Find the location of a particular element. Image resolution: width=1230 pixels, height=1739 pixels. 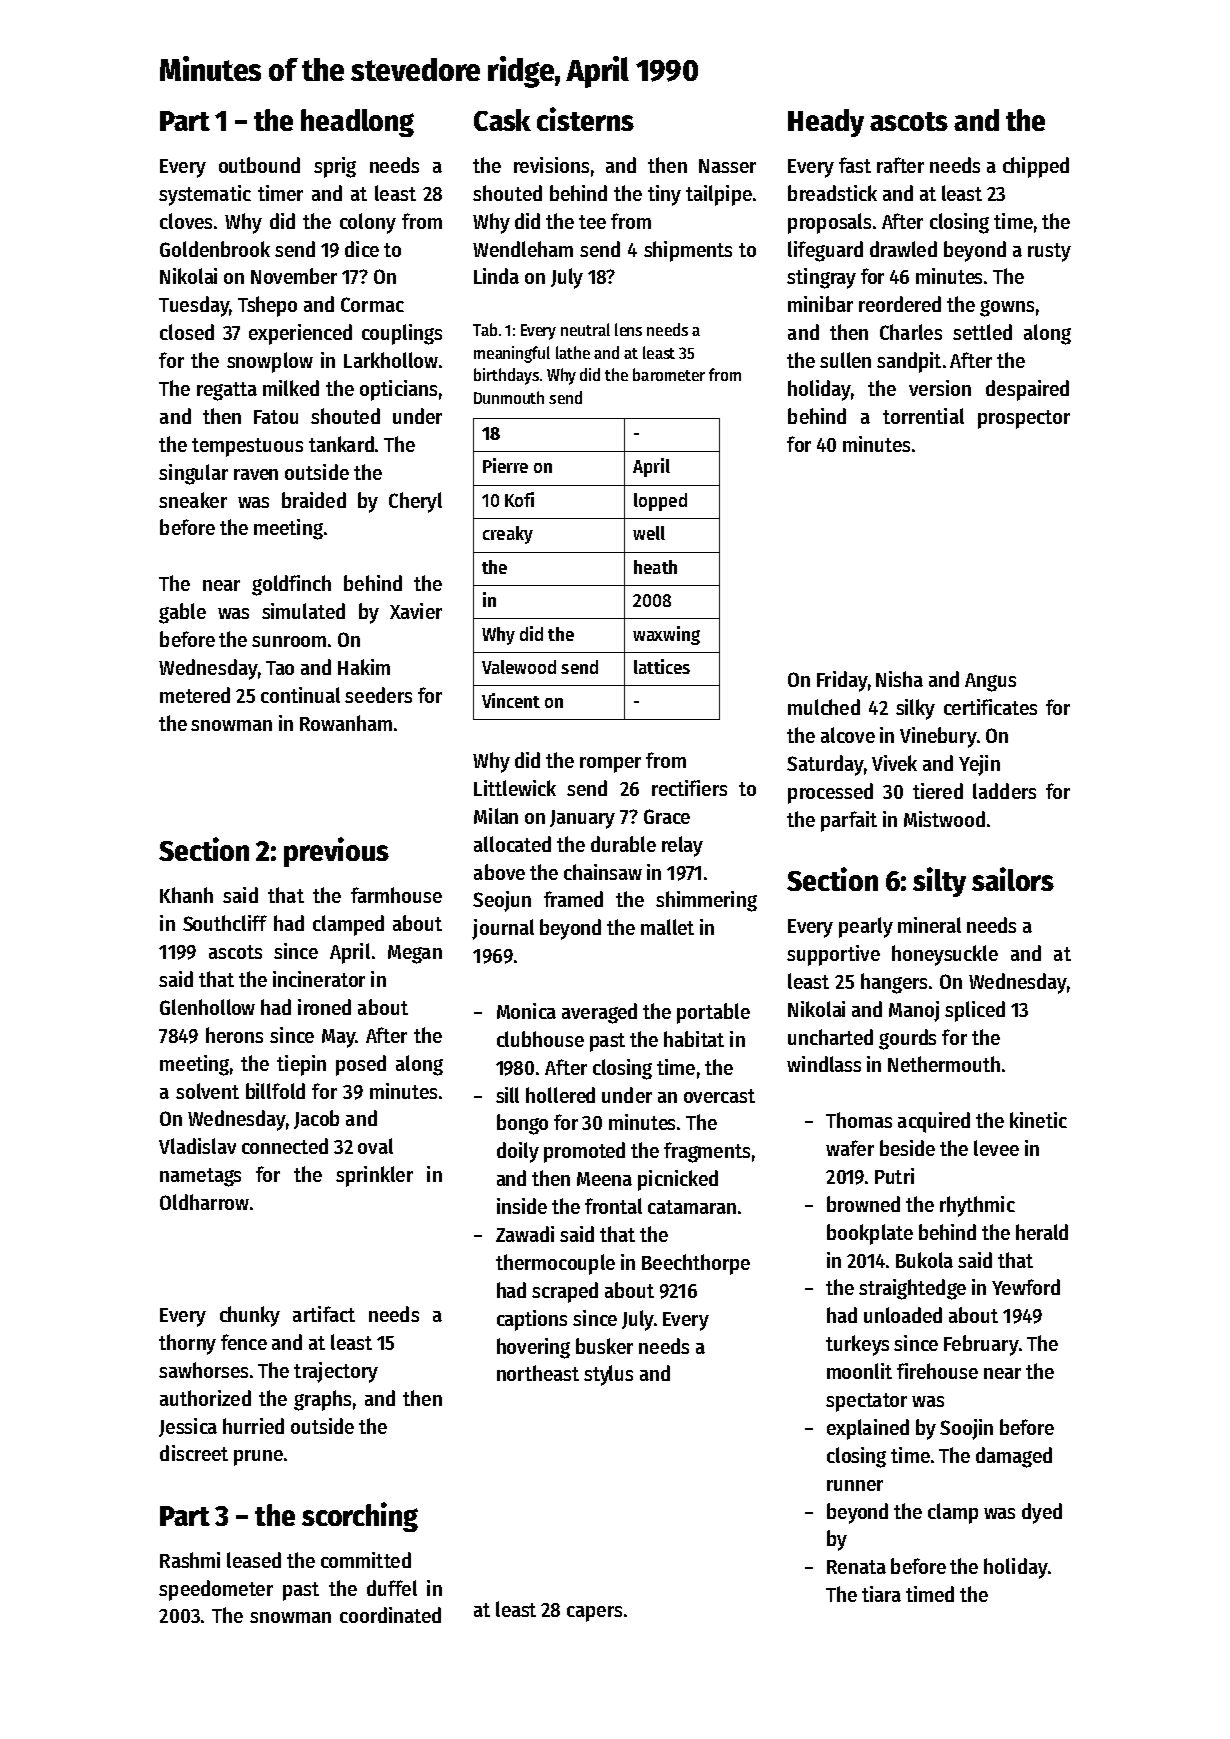

busker is located at coordinates (604, 1346).
